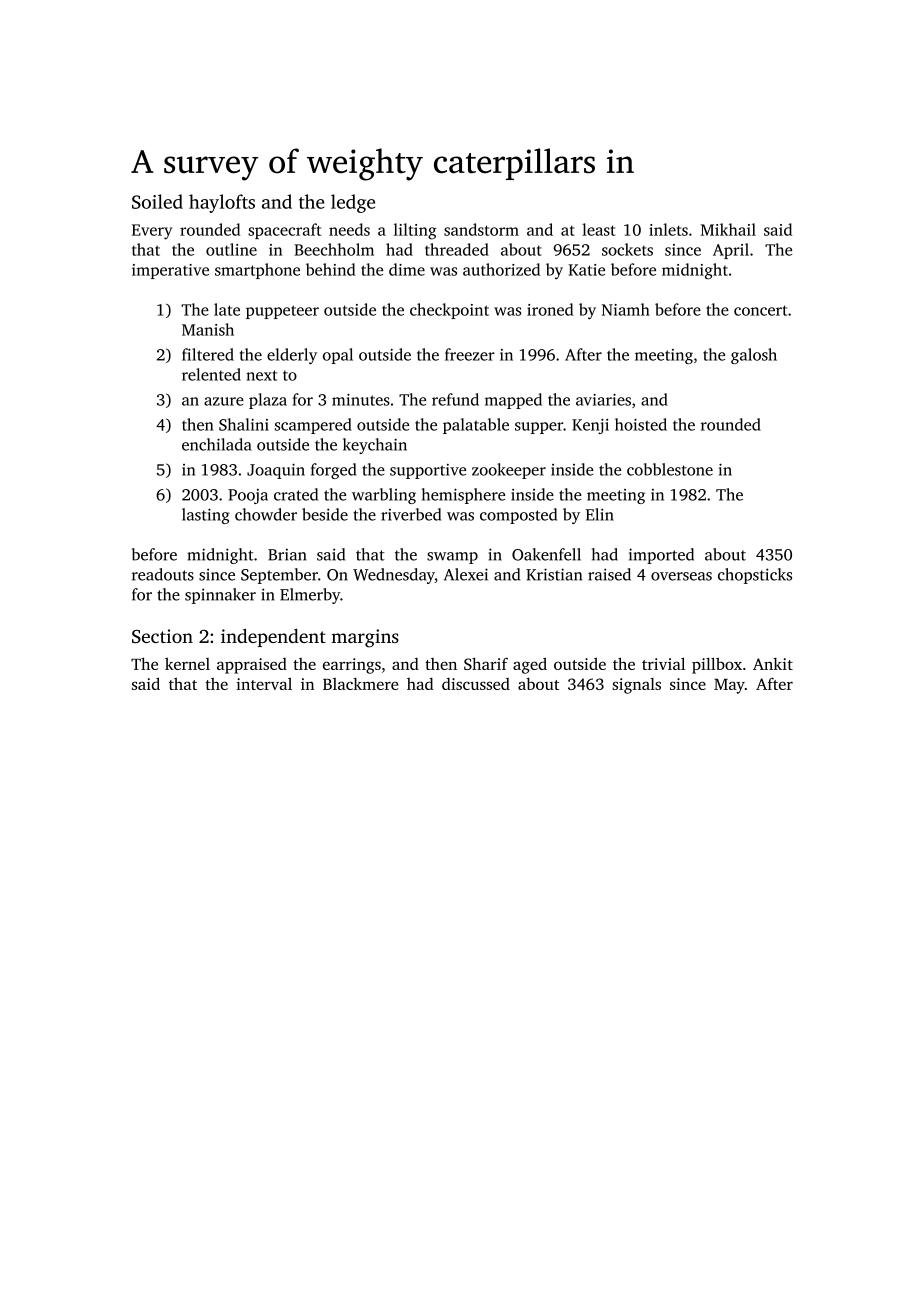  I want to click on ledge, so click(353, 203).
